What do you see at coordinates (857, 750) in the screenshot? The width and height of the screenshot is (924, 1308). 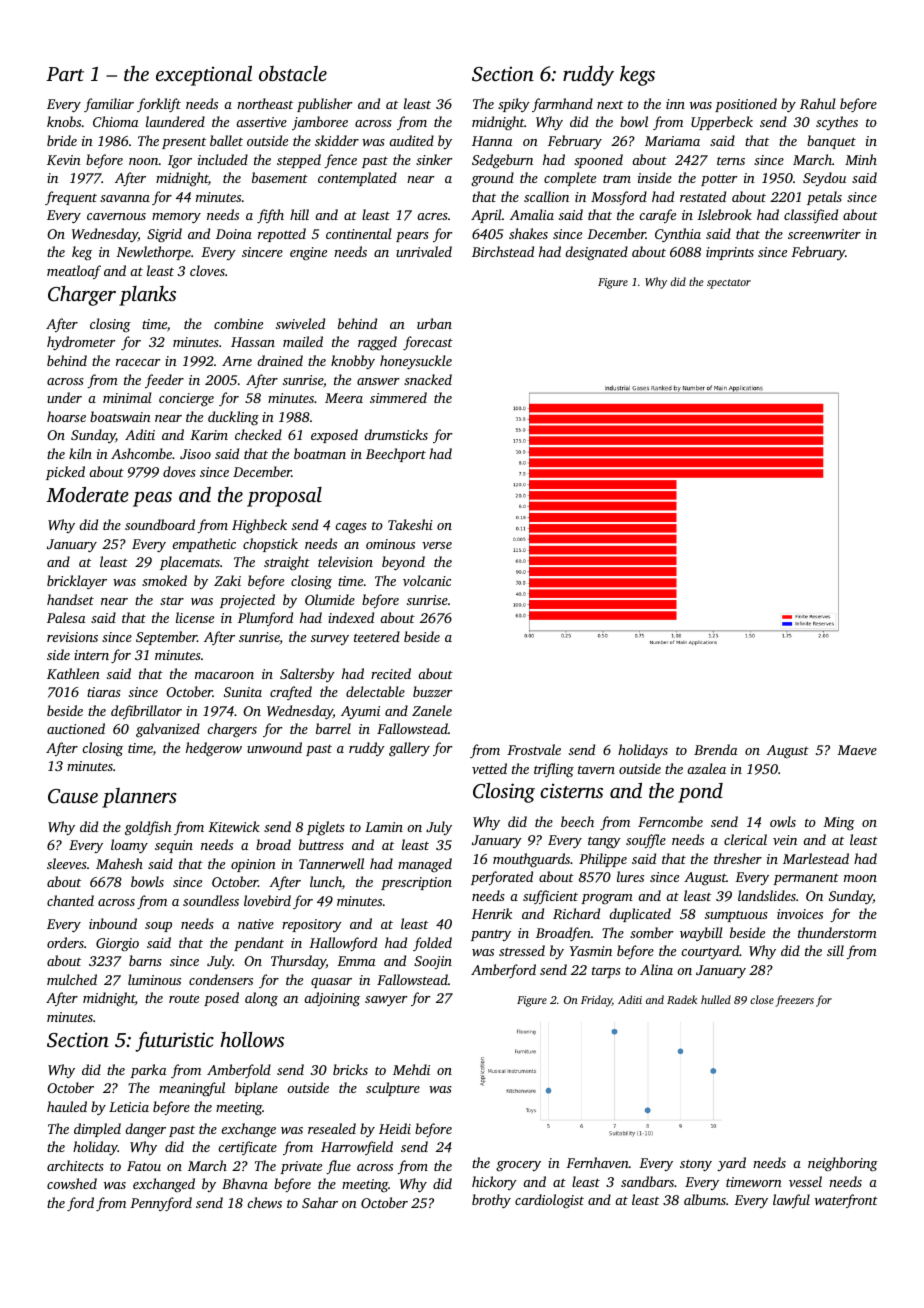 I see `Maeve` at bounding box center [857, 750].
